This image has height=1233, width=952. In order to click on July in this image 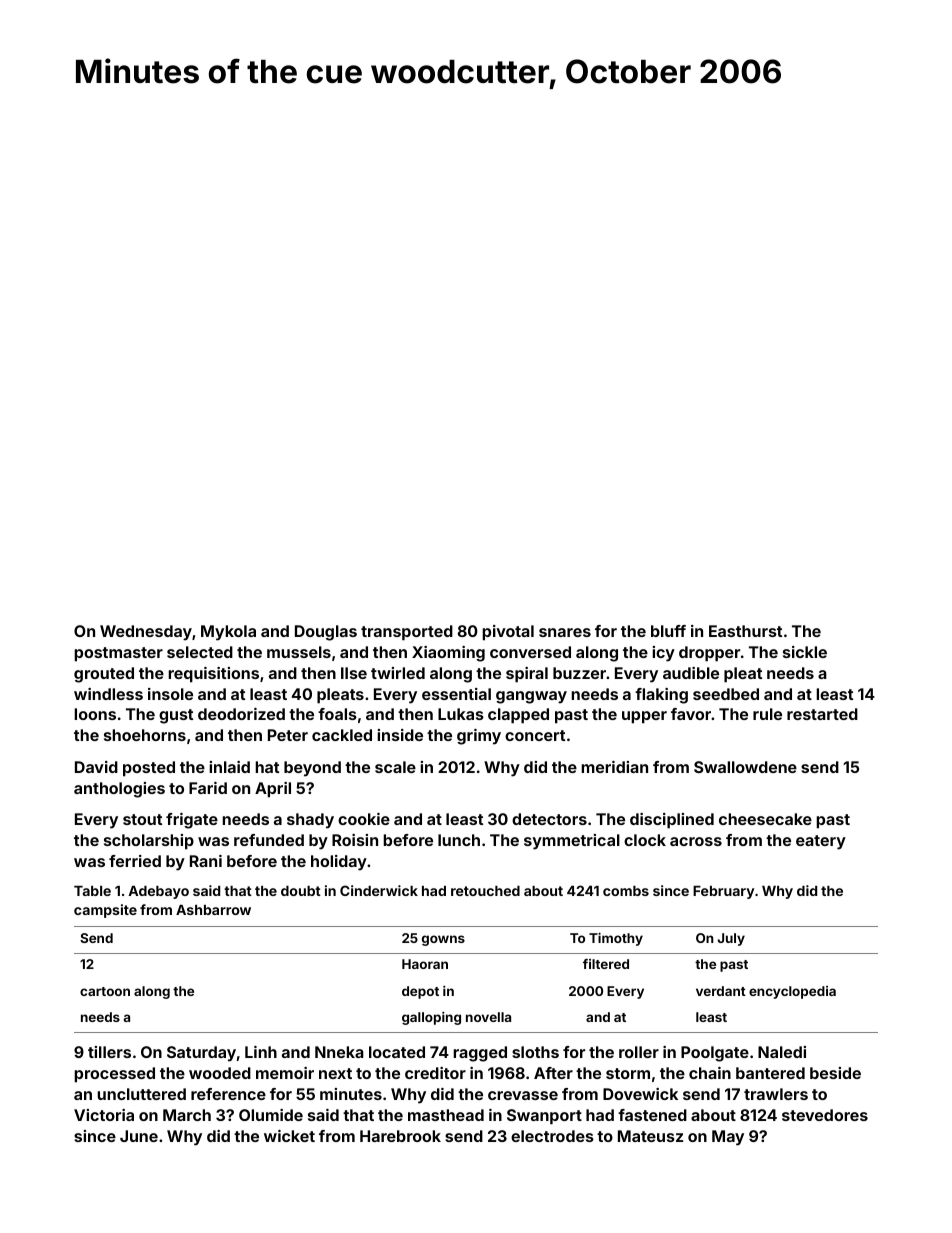, I will do `click(731, 939)`.
